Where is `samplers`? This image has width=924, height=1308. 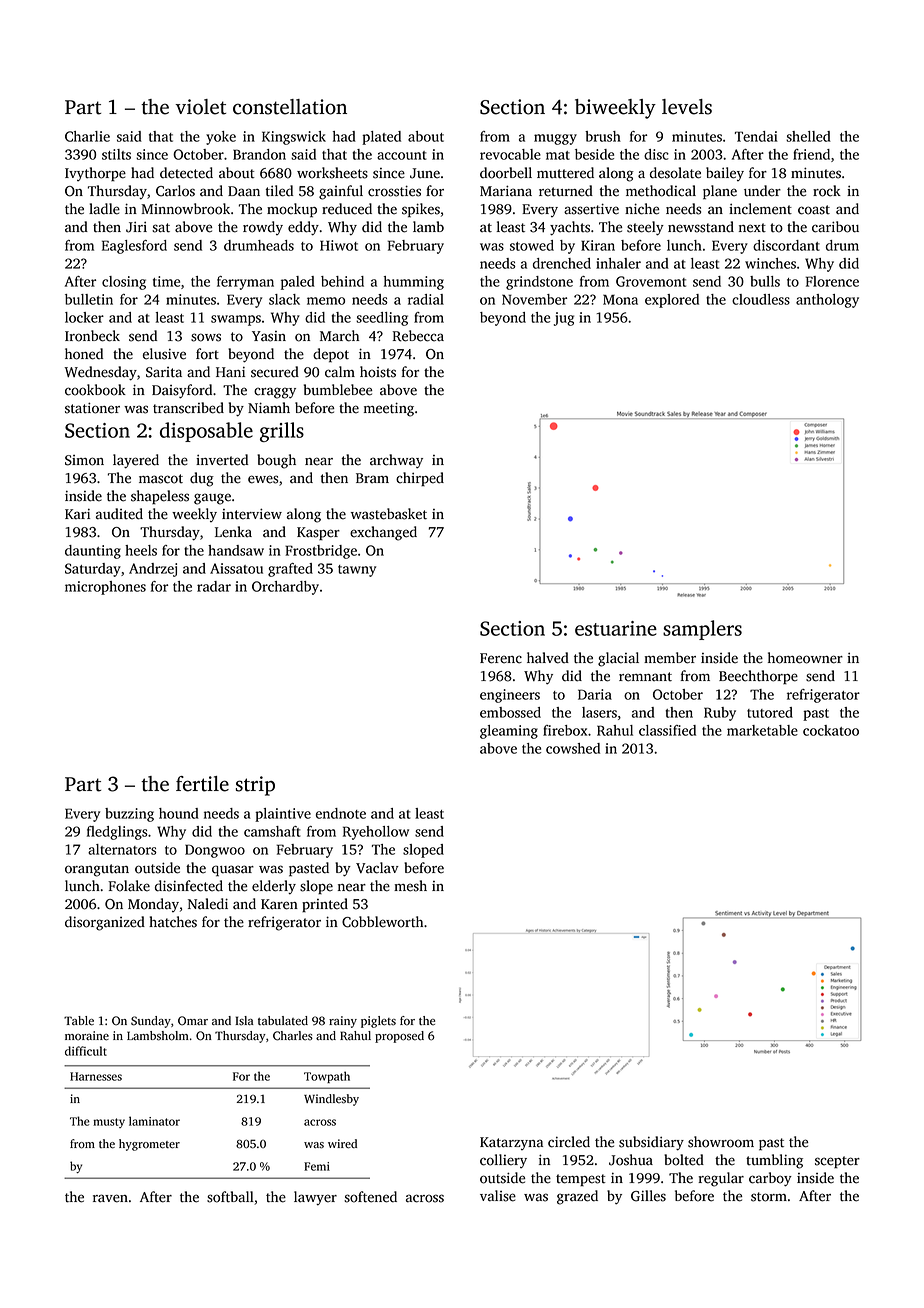
samplers is located at coordinates (702, 630).
